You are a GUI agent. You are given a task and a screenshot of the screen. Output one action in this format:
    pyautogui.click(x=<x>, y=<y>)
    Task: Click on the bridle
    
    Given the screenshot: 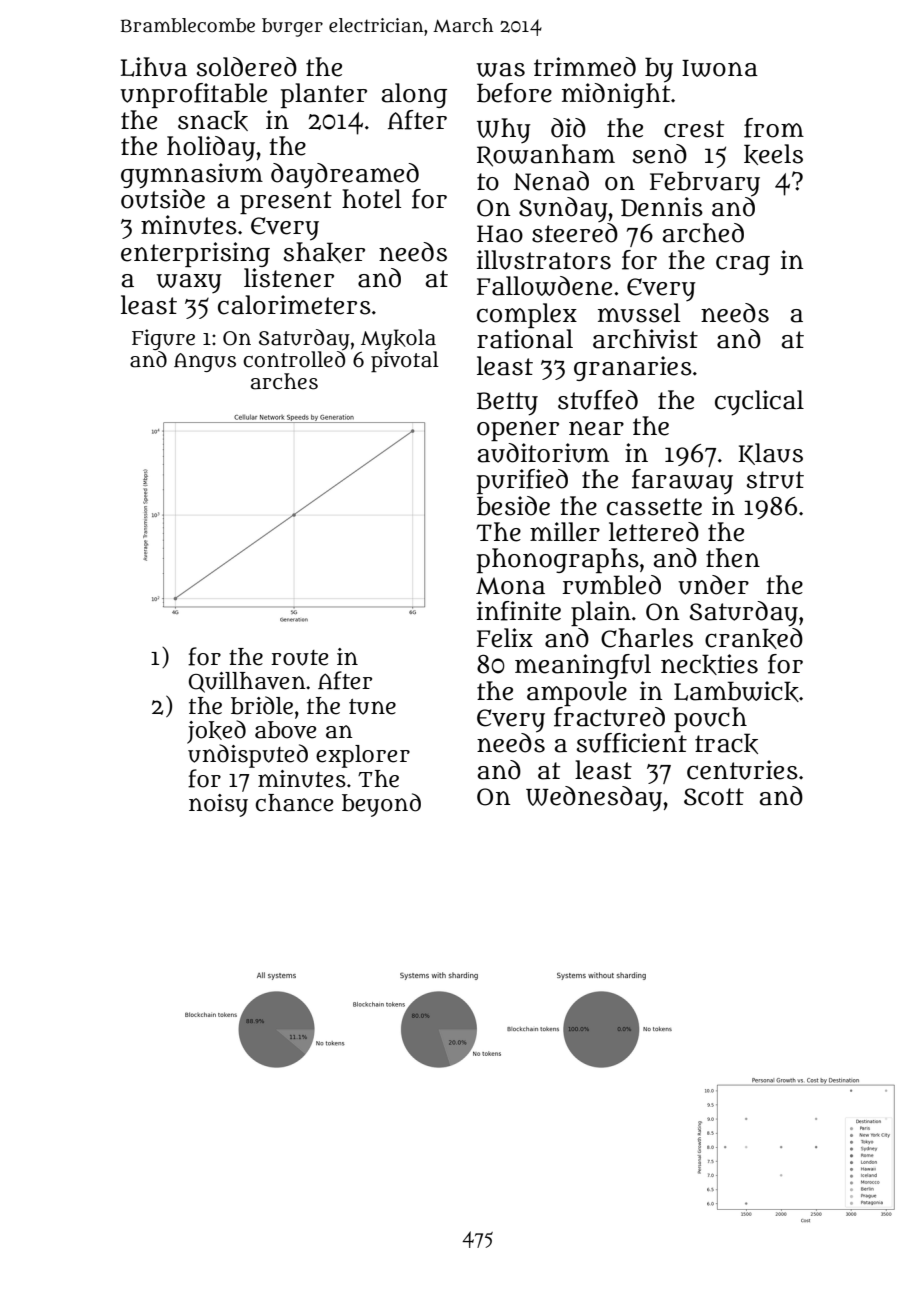 What is the action you would take?
    pyautogui.click(x=262, y=705)
